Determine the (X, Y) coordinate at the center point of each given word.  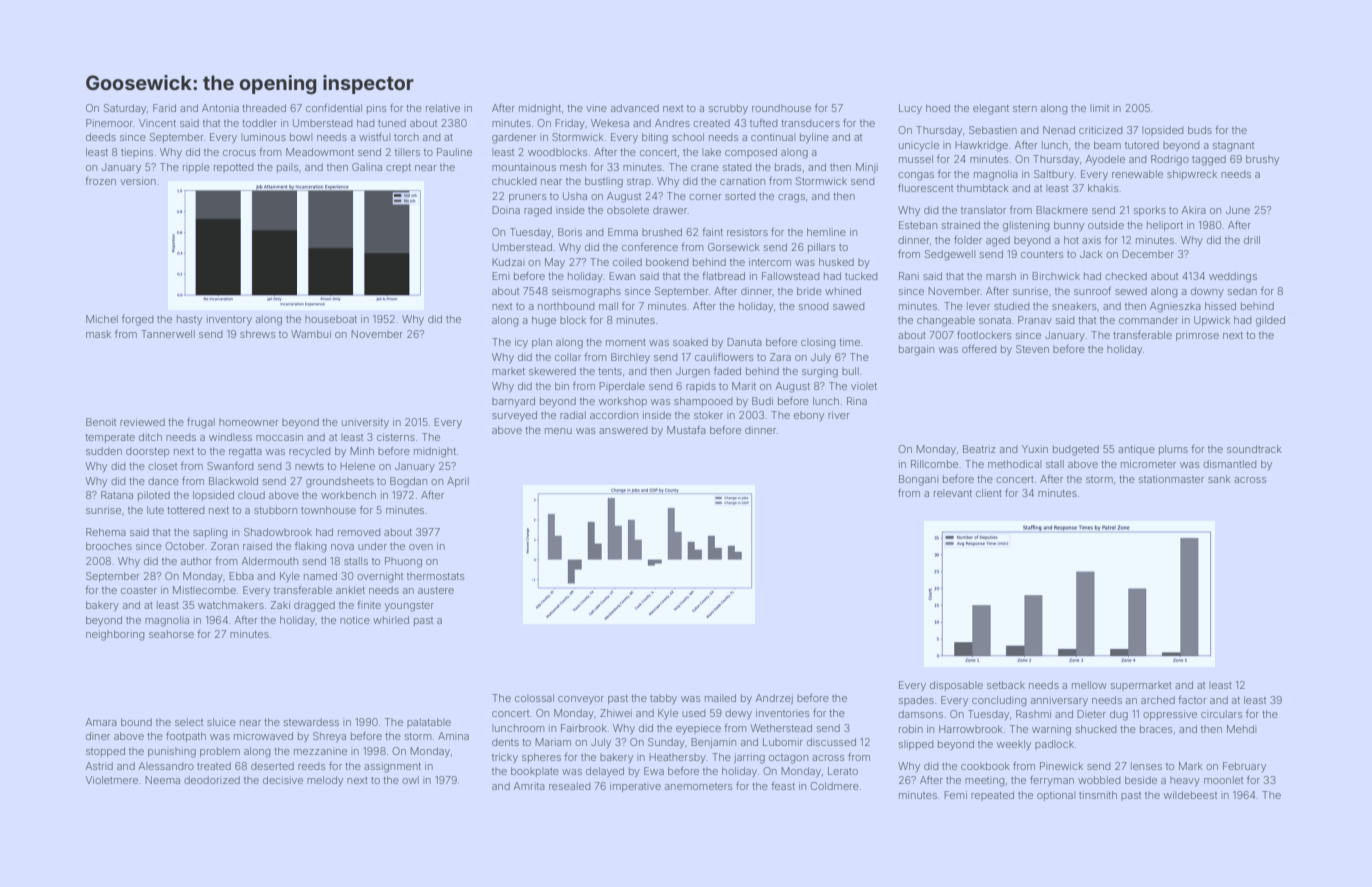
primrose (1197, 336)
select (189, 722)
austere (436, 590)
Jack (1091, 254)
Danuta (744, 342)
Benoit (101, 422)
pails (287, 168)
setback (1006, 685)
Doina (506, 210)
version (138, 181)
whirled (391, 620)
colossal (534, 698)
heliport (1165, 226)
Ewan (622, 276)
